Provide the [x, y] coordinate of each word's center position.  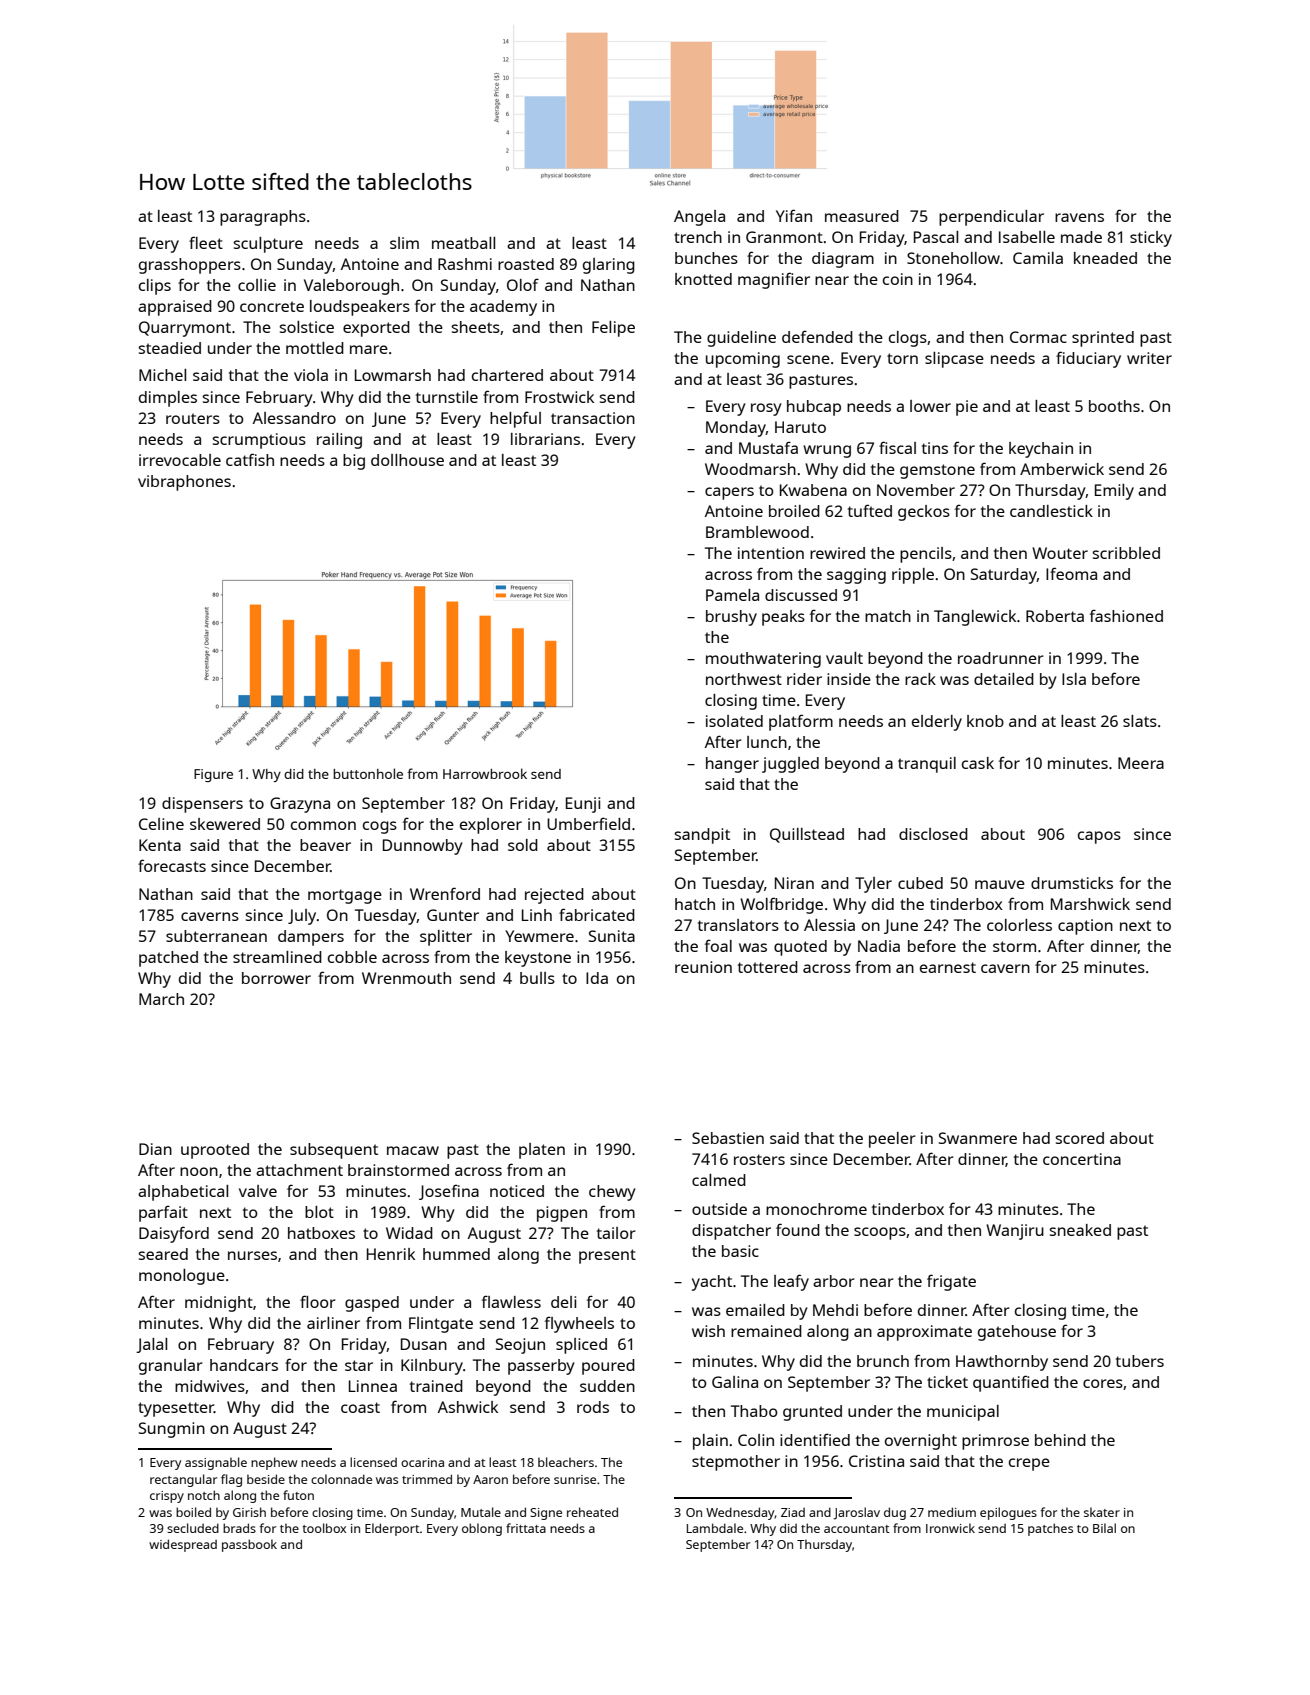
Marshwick [1090, 904]
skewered [225, 824]
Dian [155, 1149]
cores [1103, 1383]
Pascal [936, 237]
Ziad [793, 1512]
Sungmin [172, 1430]
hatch [695, 904]
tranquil [927, 765]
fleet [206, 242]
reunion [703, 967]
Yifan [794, 215]
